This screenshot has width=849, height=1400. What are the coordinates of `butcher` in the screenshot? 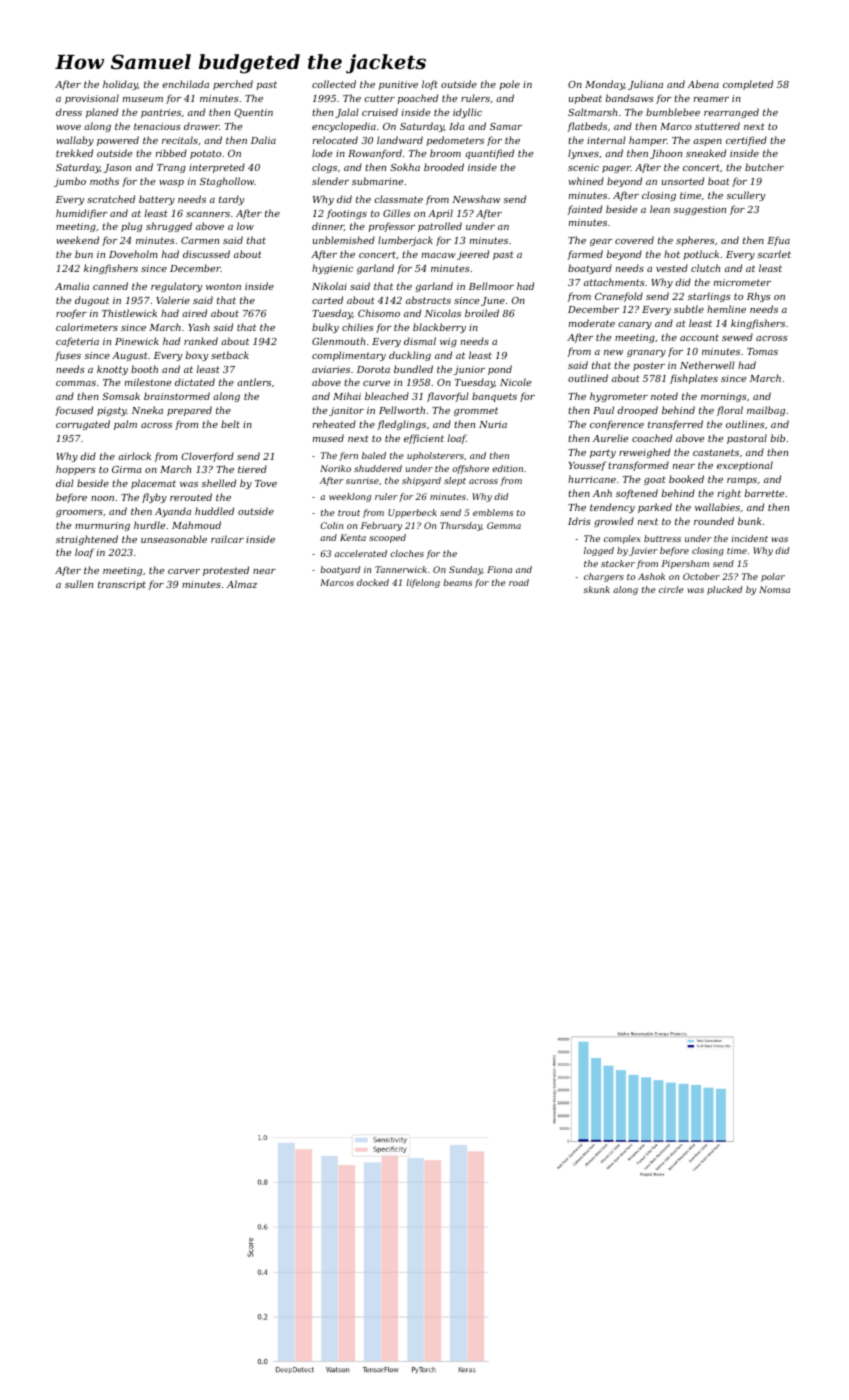 It's located at (764, 167).
